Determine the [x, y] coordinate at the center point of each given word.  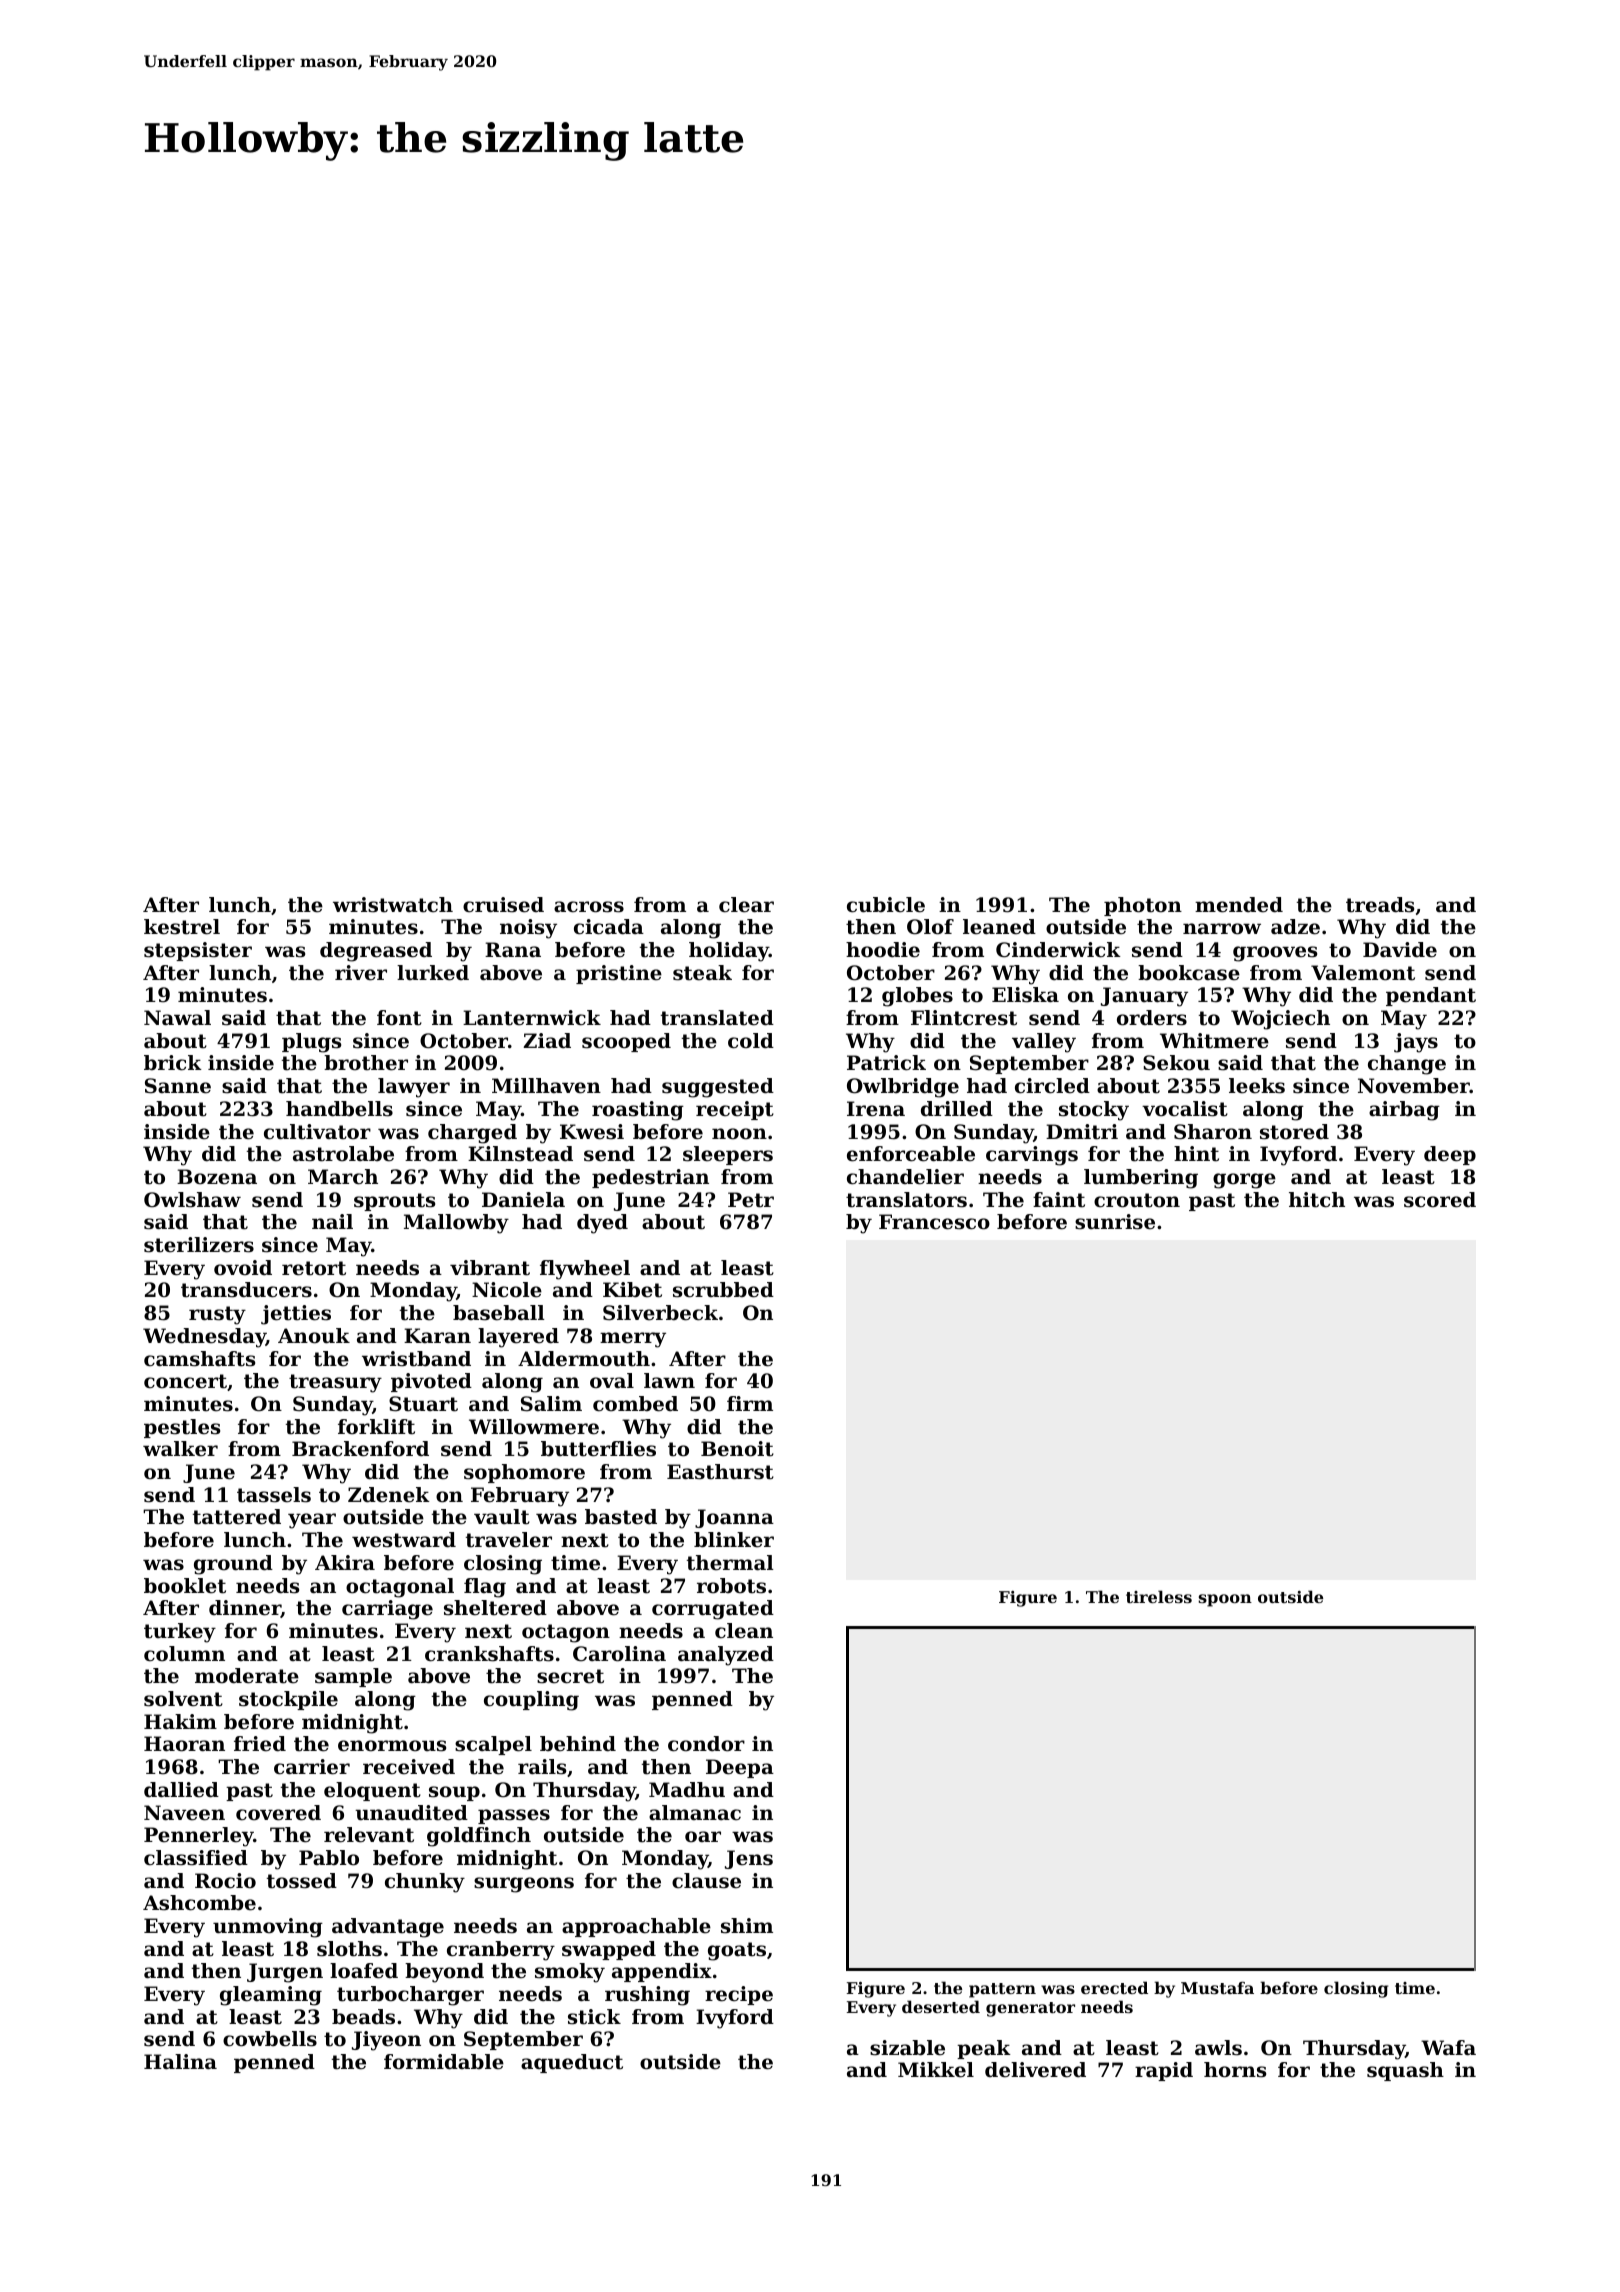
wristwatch [393, 905]
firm [750, 1403]
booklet [185, 1586]
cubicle [886, 905]
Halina [180, 2062]
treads [1380, 905]
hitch [1317, 1200]
